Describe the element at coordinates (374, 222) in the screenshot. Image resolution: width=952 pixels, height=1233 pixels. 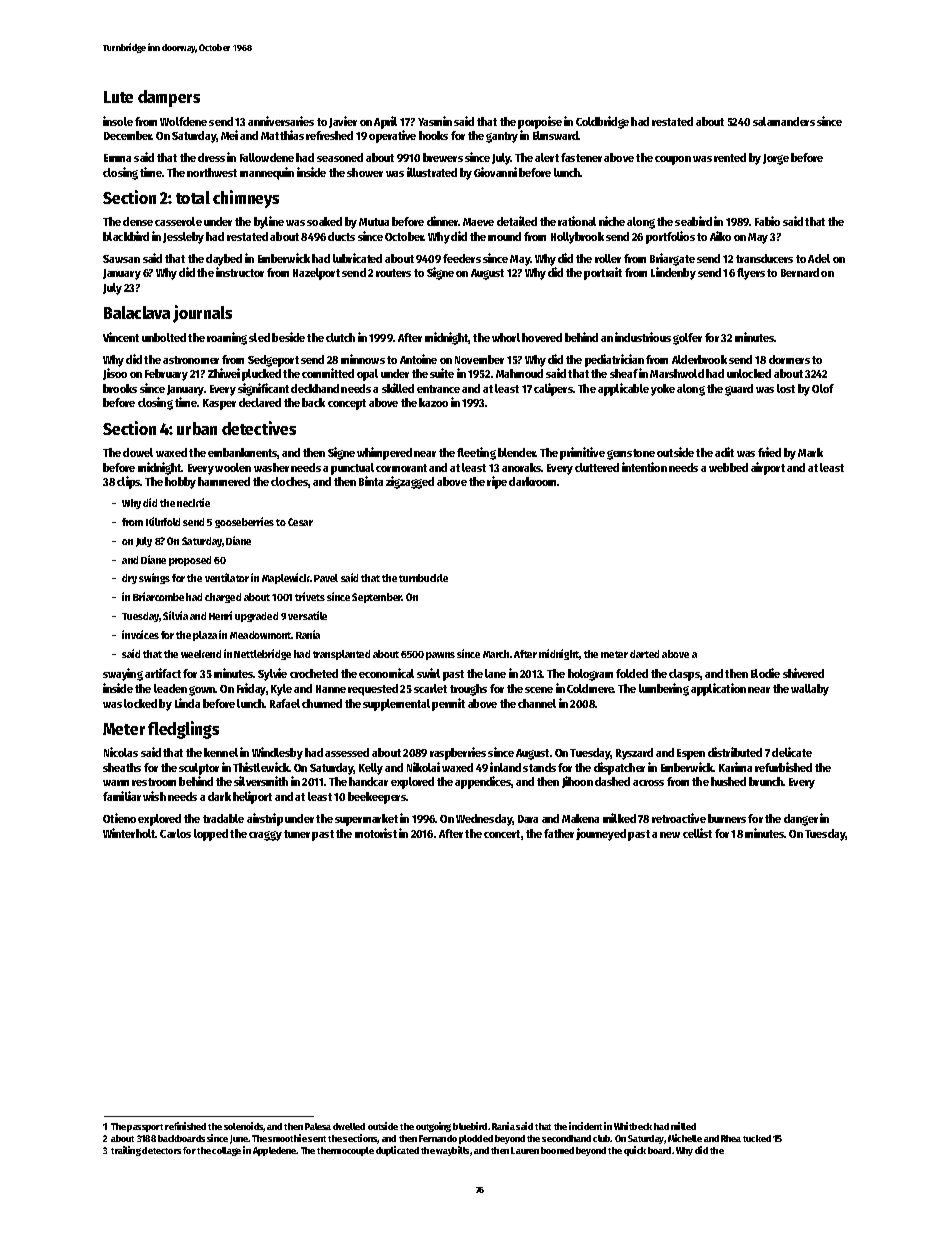
I see `Mutua` at that location.
